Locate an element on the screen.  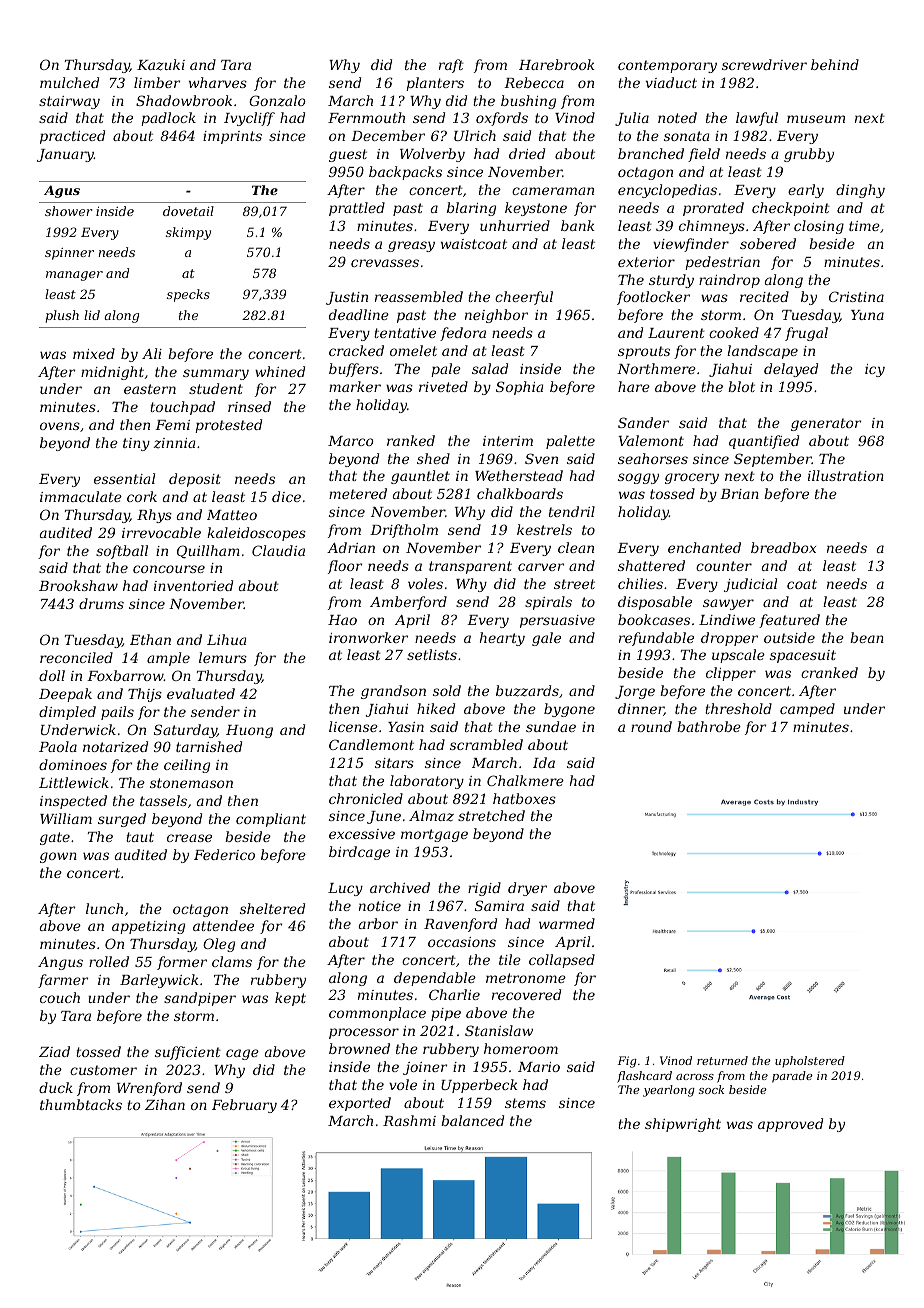
skimpy is located at coordinates (188, 233).
